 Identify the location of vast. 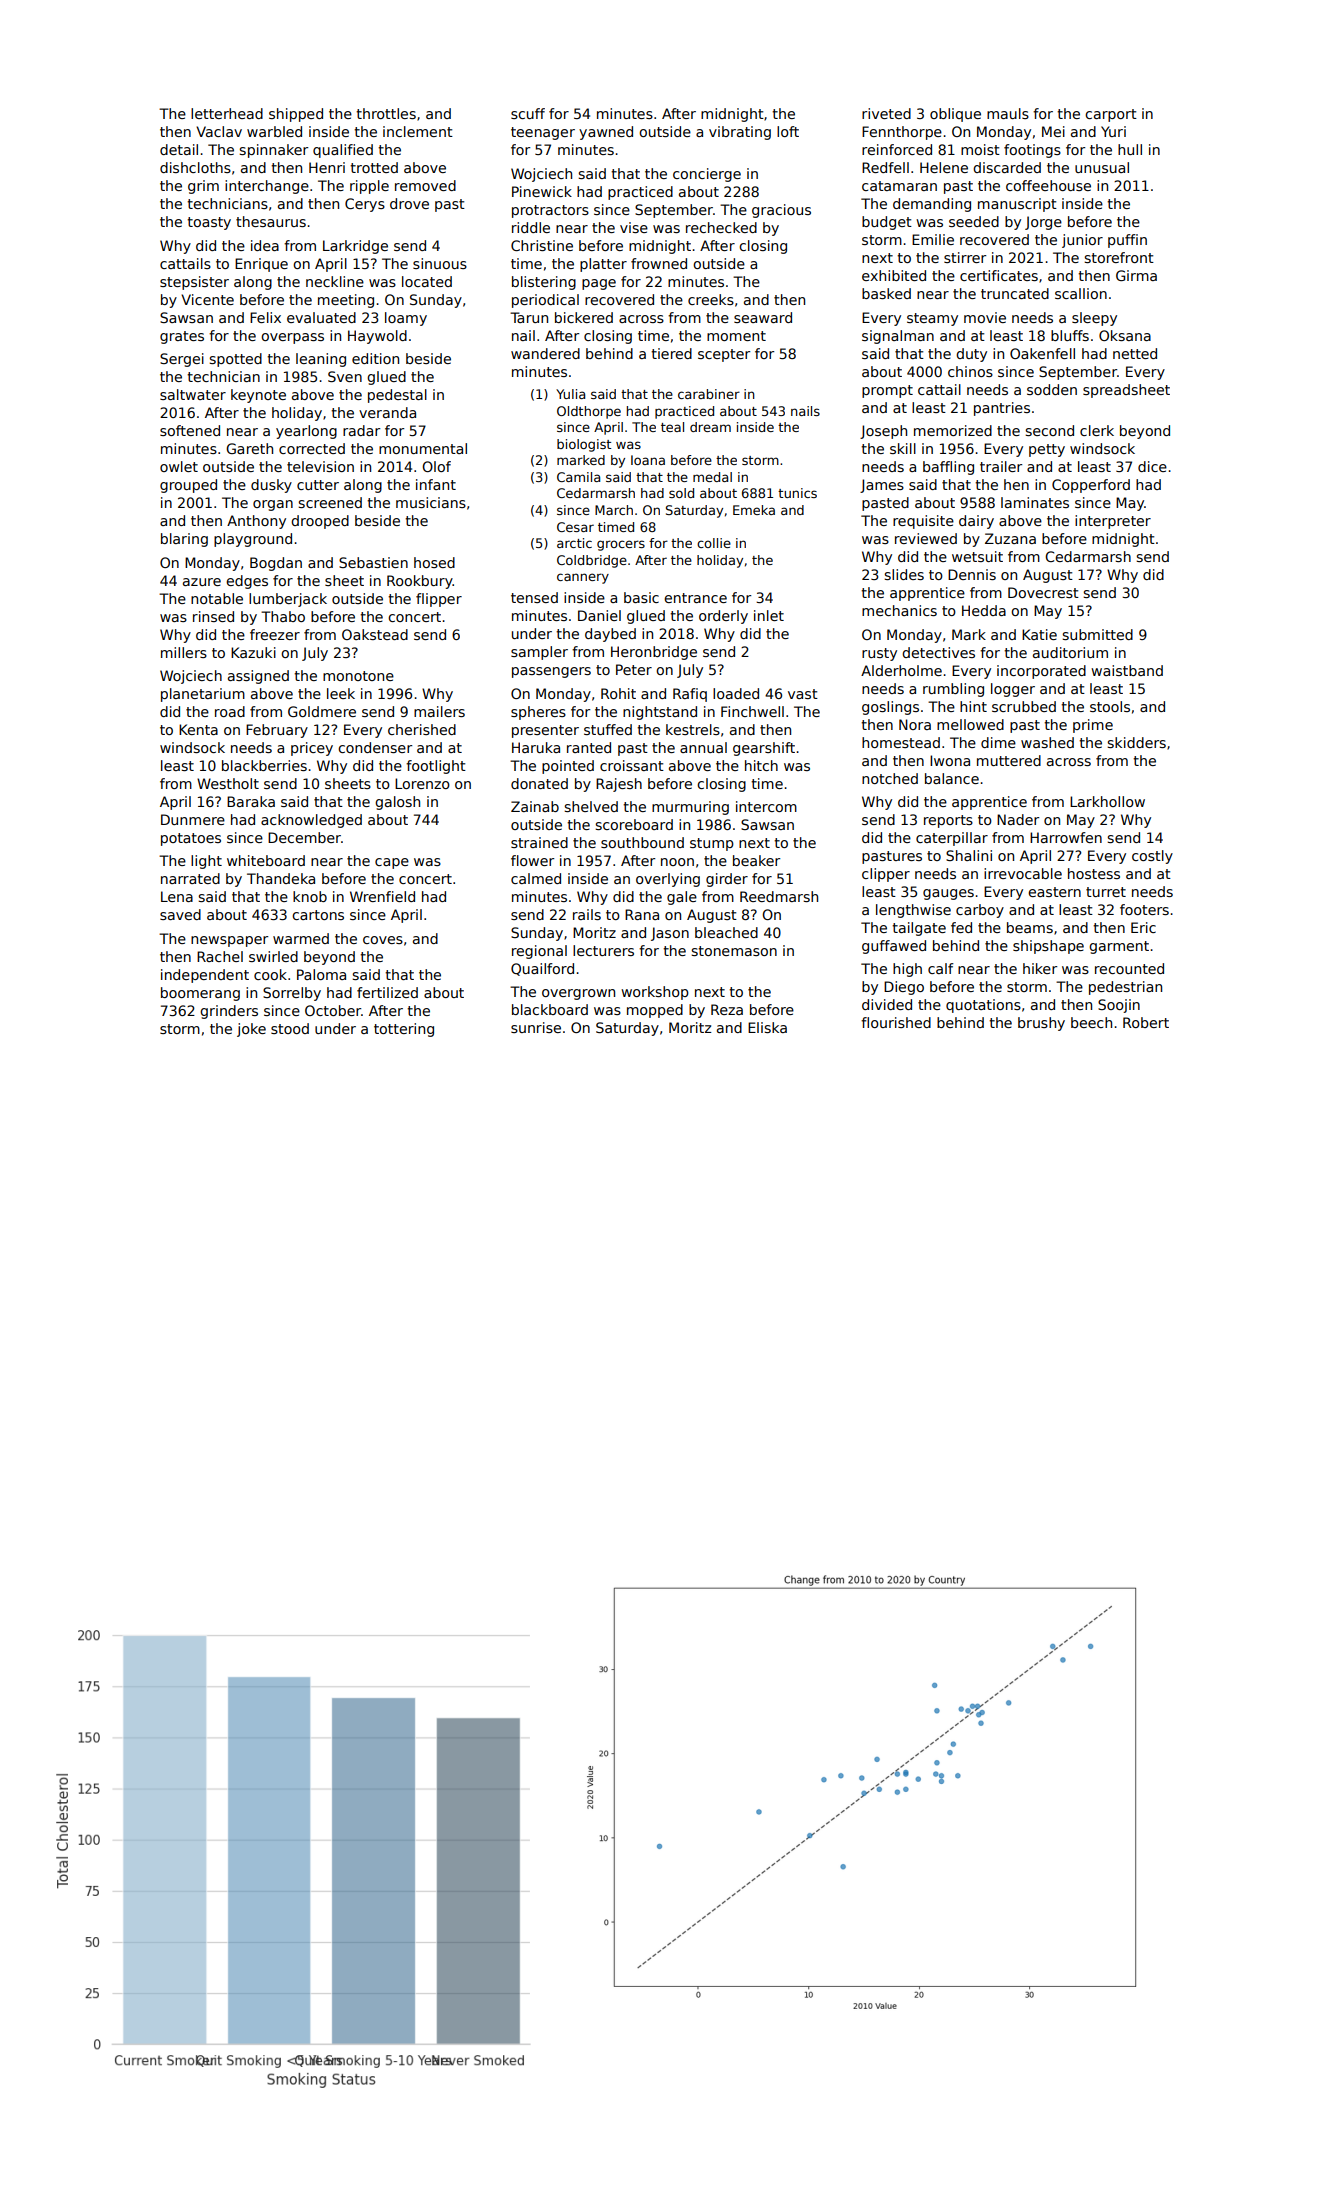
(803, 694).
